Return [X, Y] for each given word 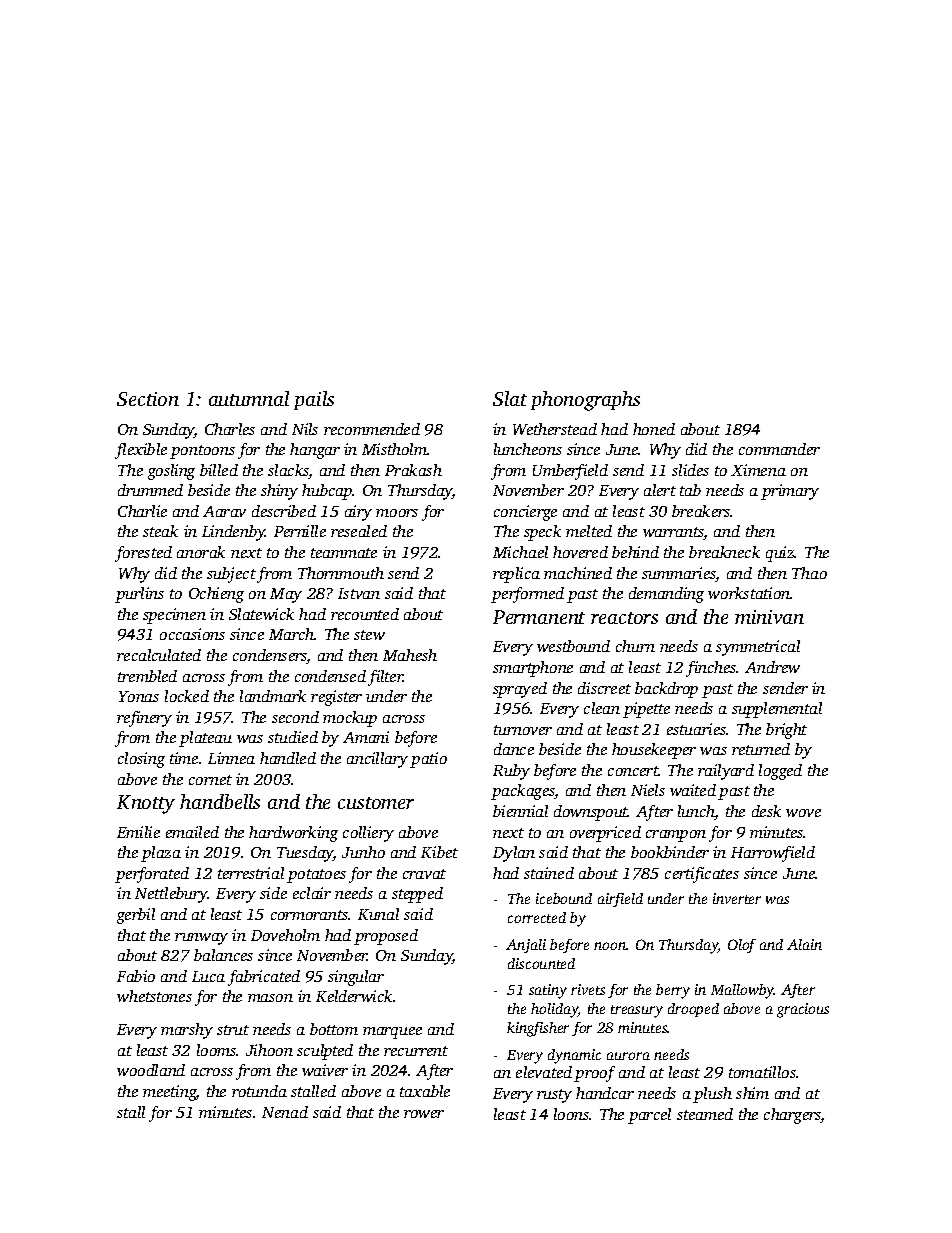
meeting [170, 1093]
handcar [605, 1093]
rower [424, 1114]
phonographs [585, 401]
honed [654, 429]
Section [148, 399]
